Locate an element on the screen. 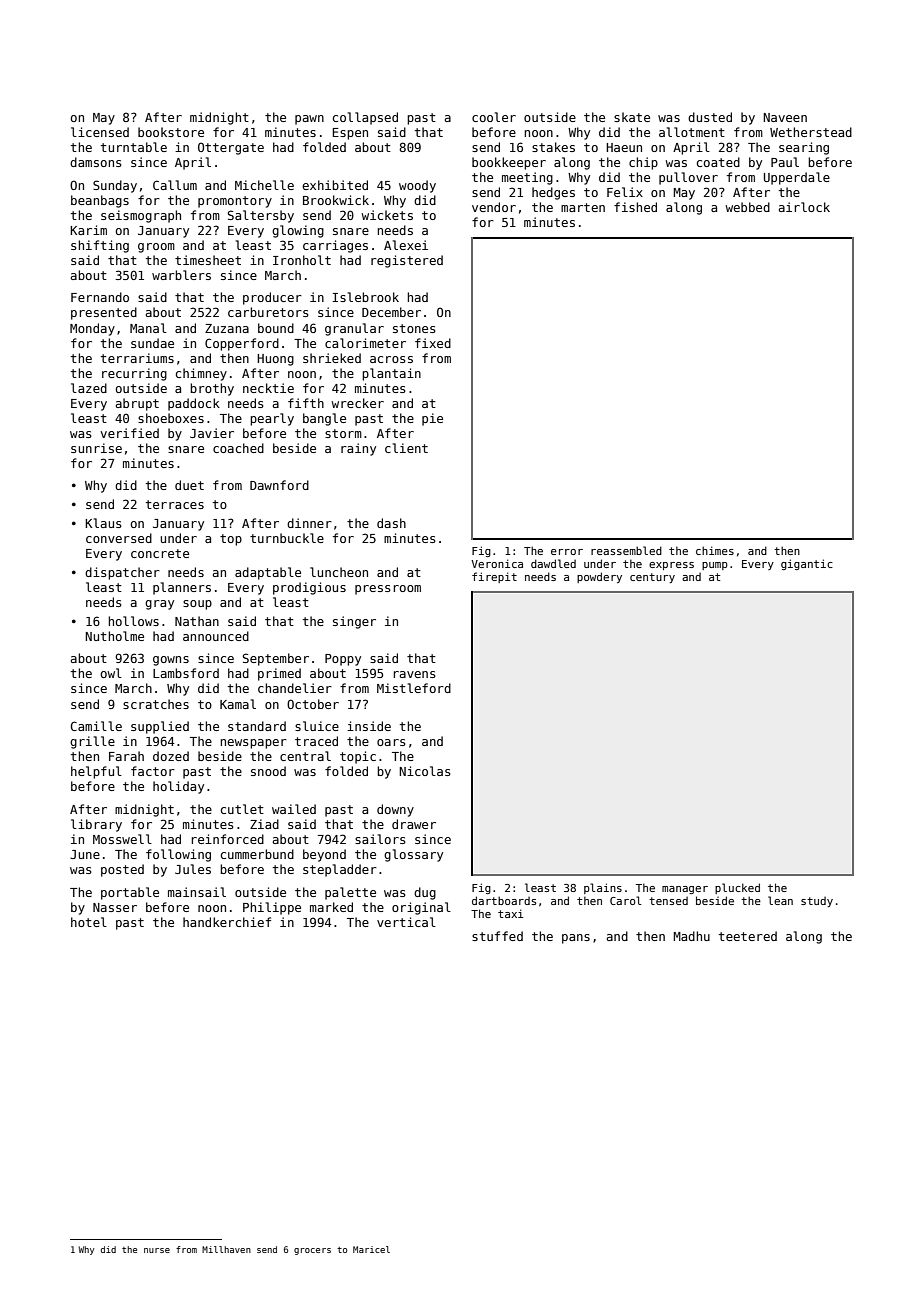 Image resolution: width=924 pixels, height=1308 pixels. Nicolas is located at coordinates (425, 771).
